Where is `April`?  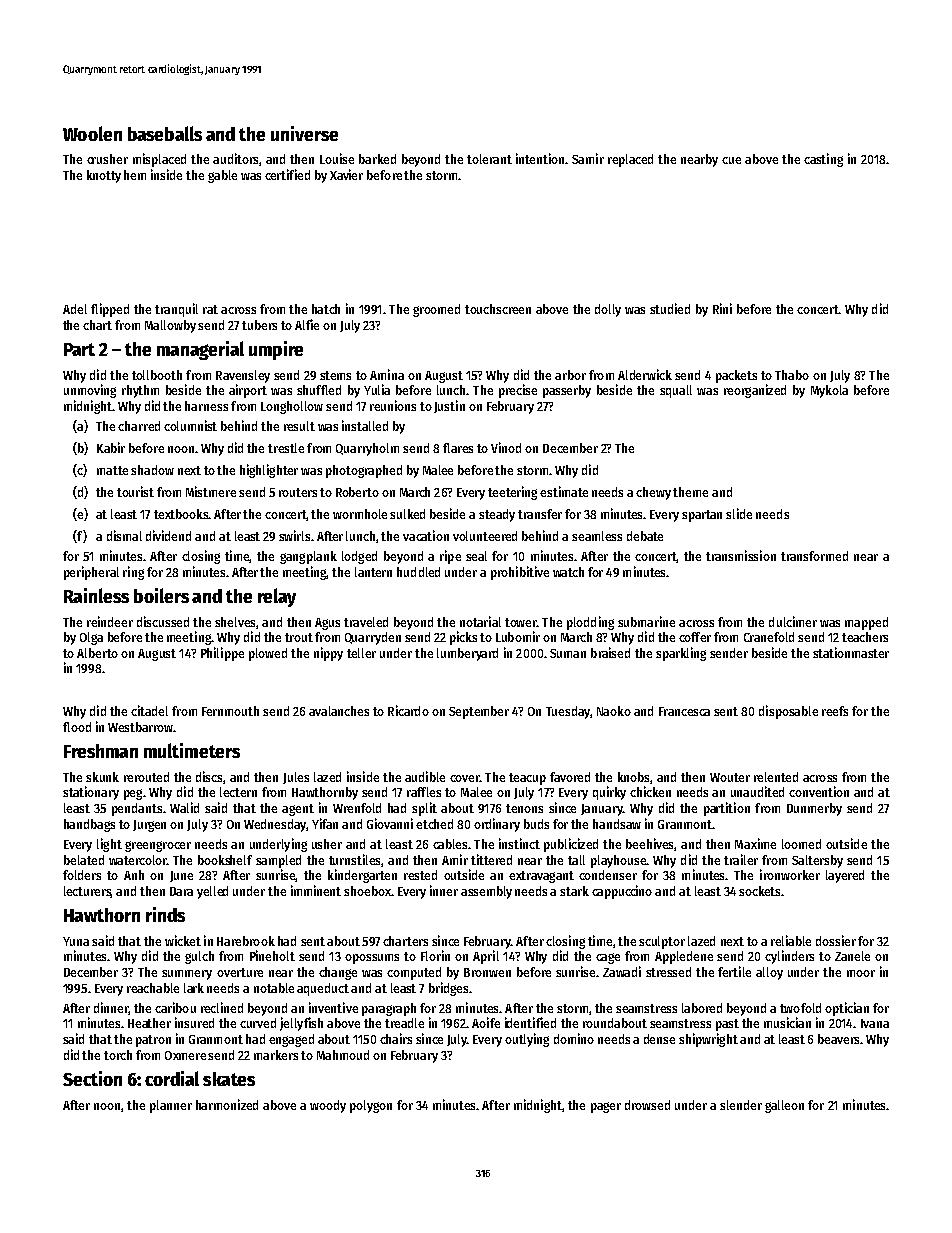
April is located at coordinates (486, 957).
